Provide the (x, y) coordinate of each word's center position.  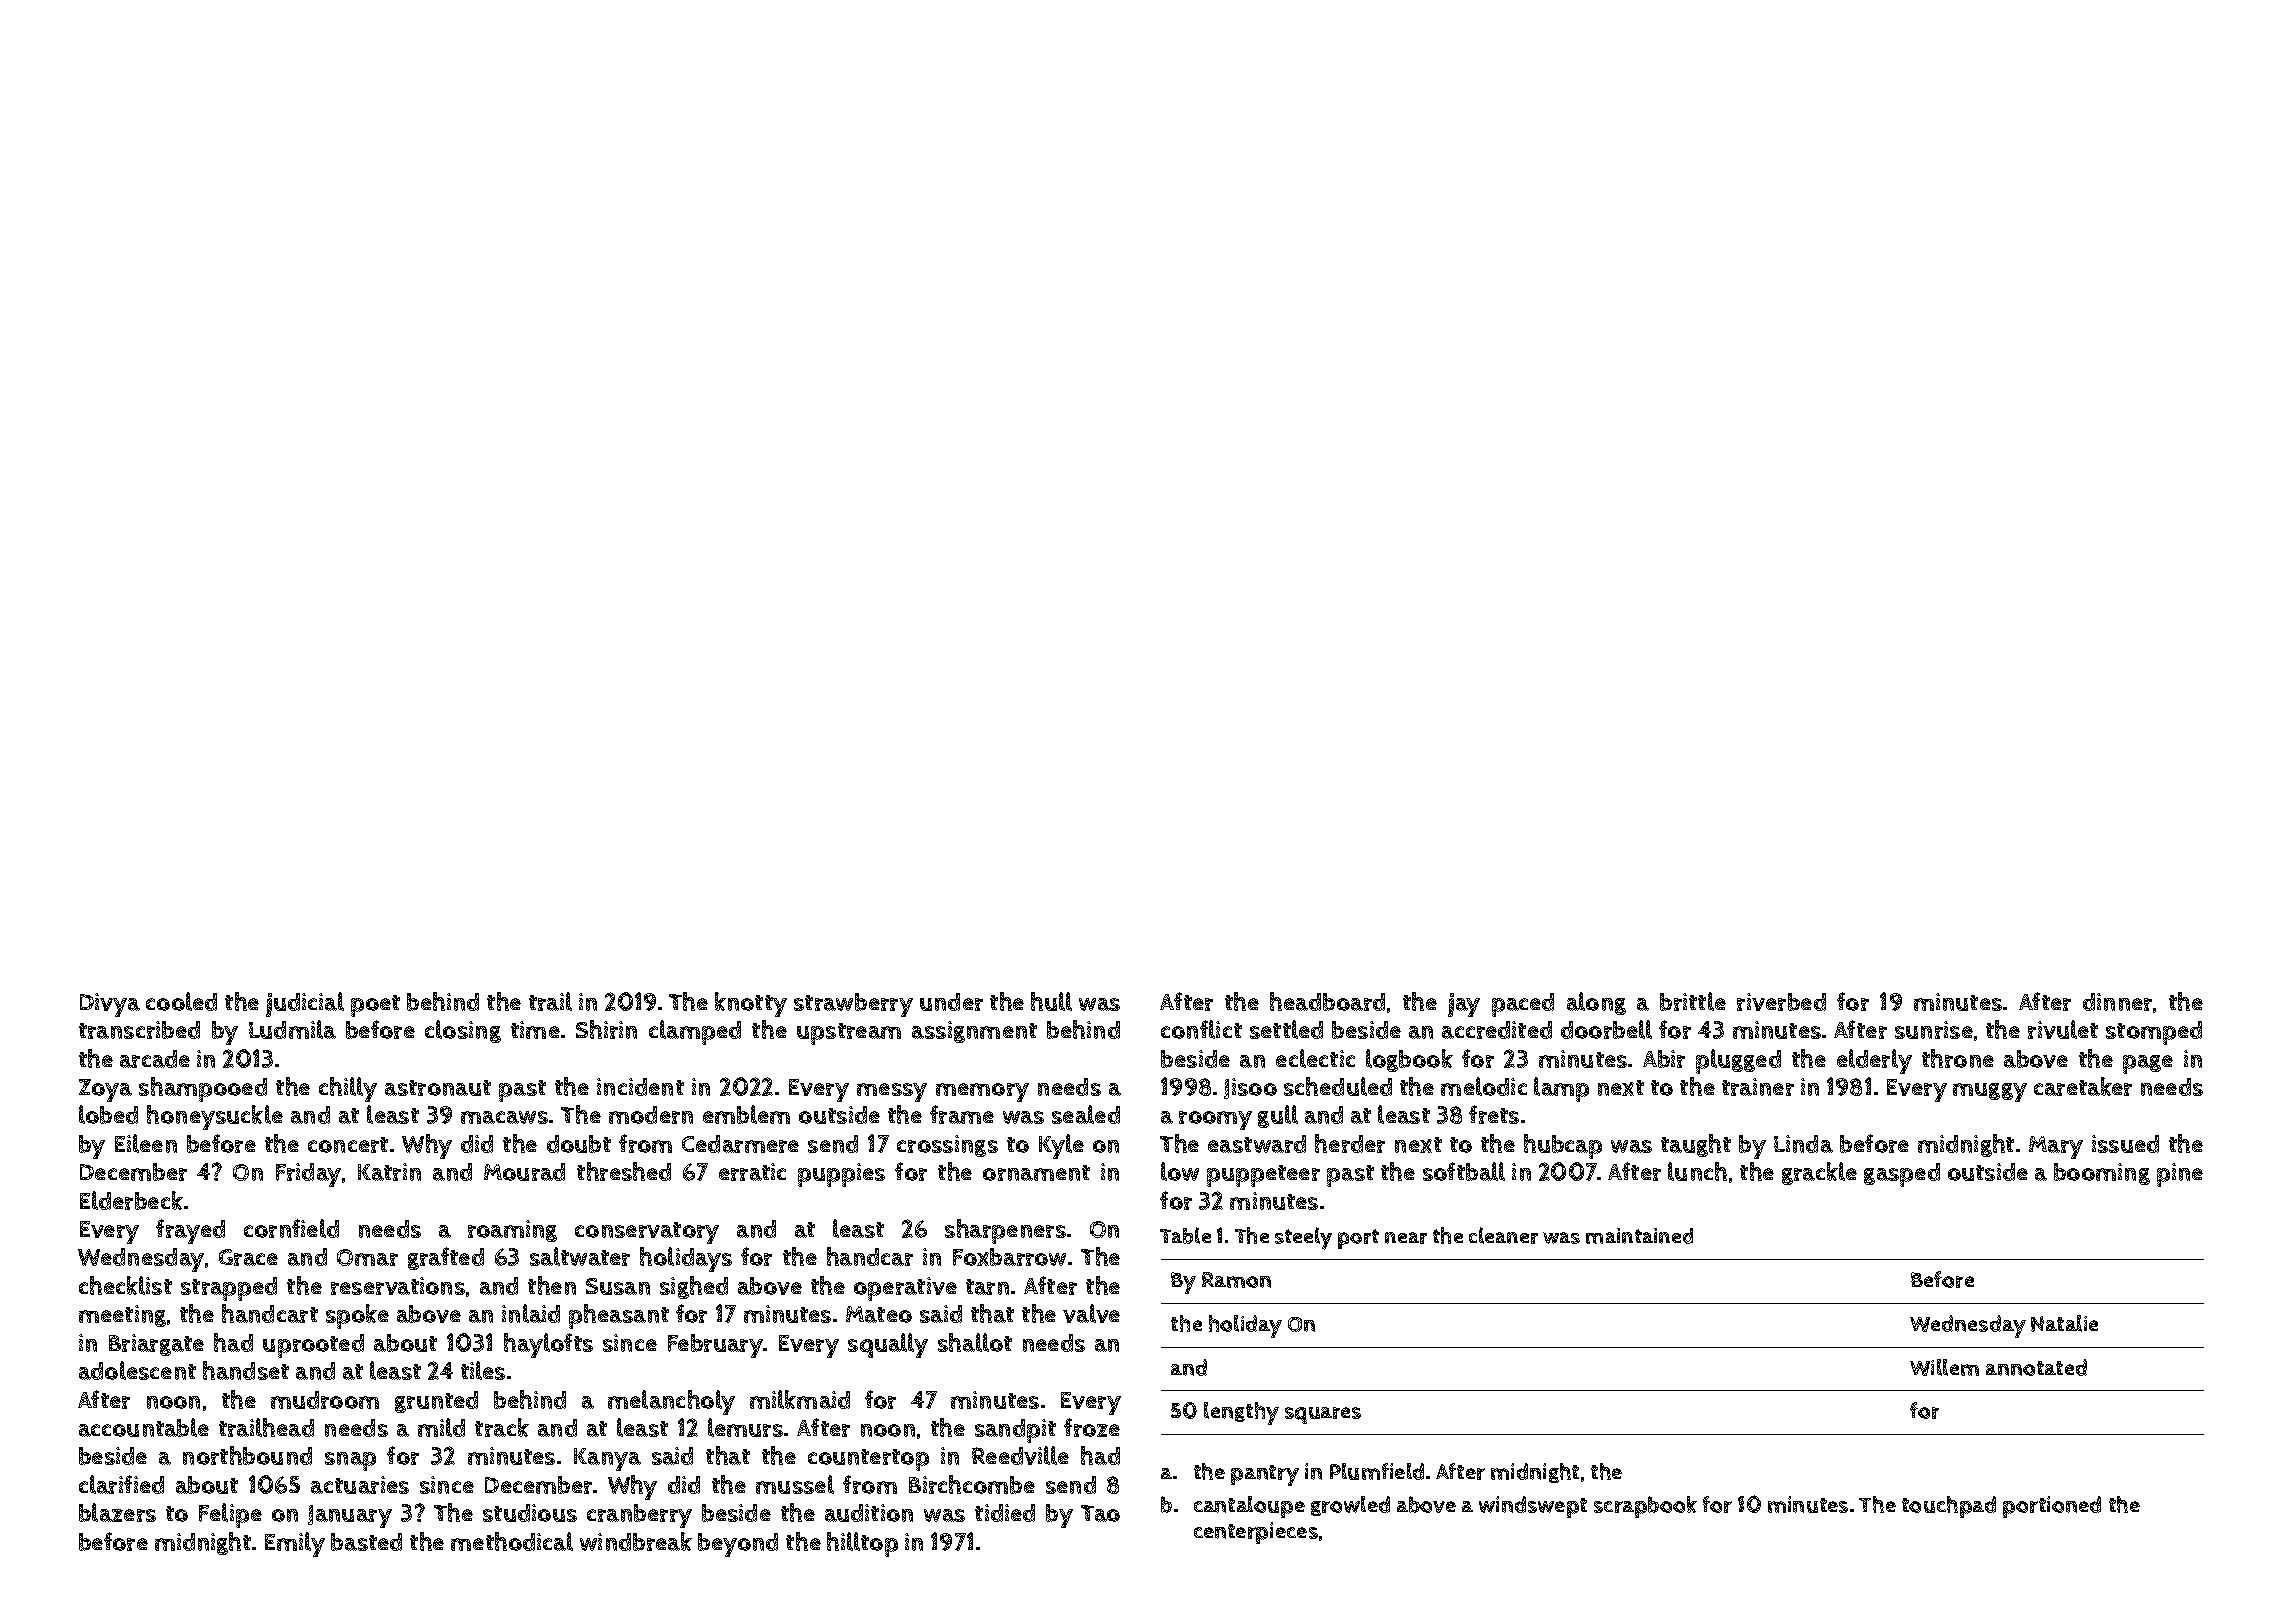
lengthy (1241, 1413)
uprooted (313, 1346)
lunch (1697, 1171)
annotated (2036, 1367)
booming (2102, 1174)
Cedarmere (740, 1144)
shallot (975, 1342)
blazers (117, 1512)
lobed (108, 1114)
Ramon (1236, 1280)
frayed (190, 1231)
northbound (247, 1455)
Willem (1944, 1367)
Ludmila (292, 1029)
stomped (2154, 1033)
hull (1051, 1001)
